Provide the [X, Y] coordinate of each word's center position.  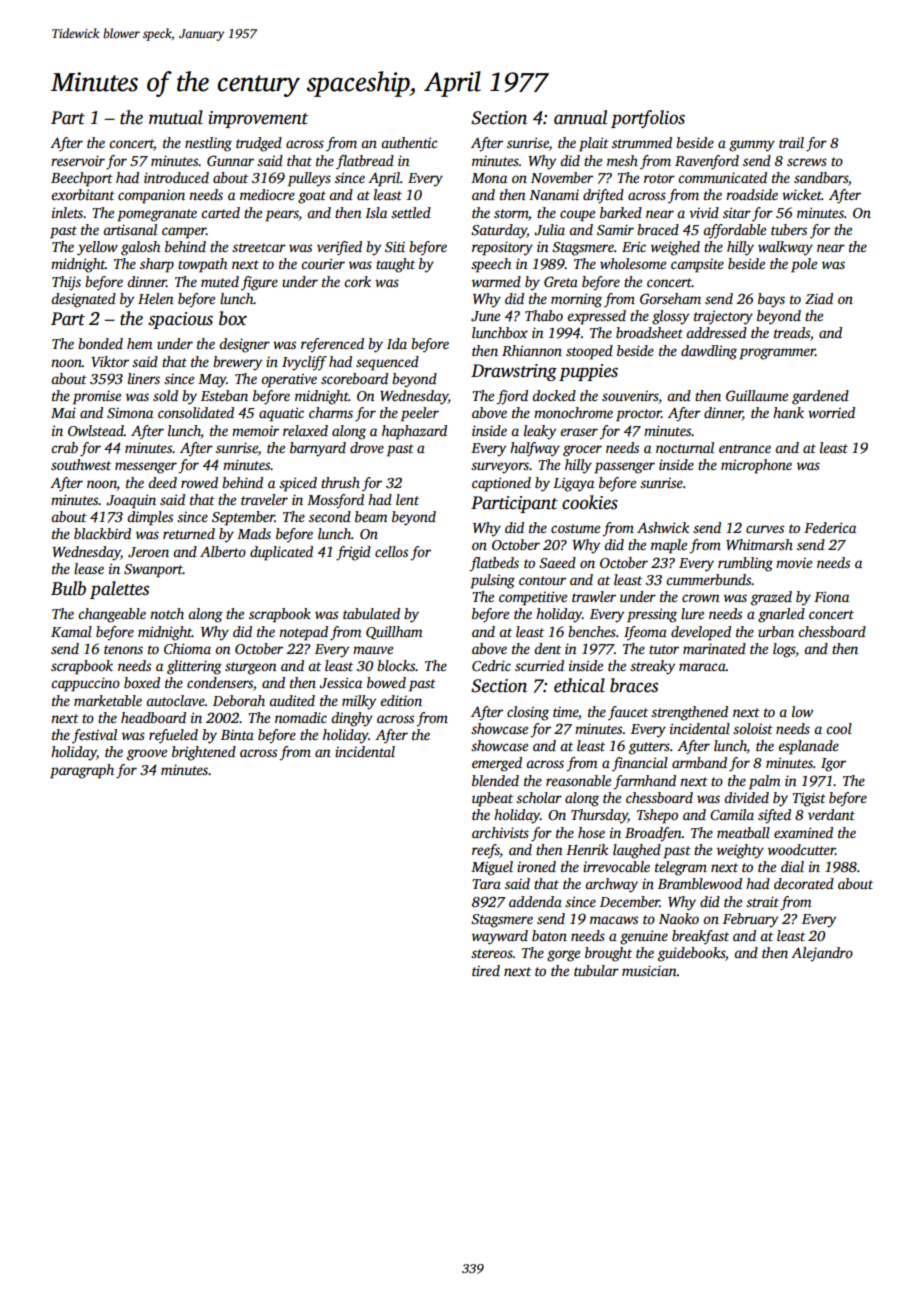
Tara [486, 884]
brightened [204, 753]
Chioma [187, 648]
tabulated [371, 613]
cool [839, 728]
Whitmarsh [759, 544]
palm [764, 782]
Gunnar [230, 160]
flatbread [365, 162]
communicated [722, 177]
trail [791, 142]
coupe [577, 216]
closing [528, 713]
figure [259, 283]
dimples [150, 518]
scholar [539, 797]
